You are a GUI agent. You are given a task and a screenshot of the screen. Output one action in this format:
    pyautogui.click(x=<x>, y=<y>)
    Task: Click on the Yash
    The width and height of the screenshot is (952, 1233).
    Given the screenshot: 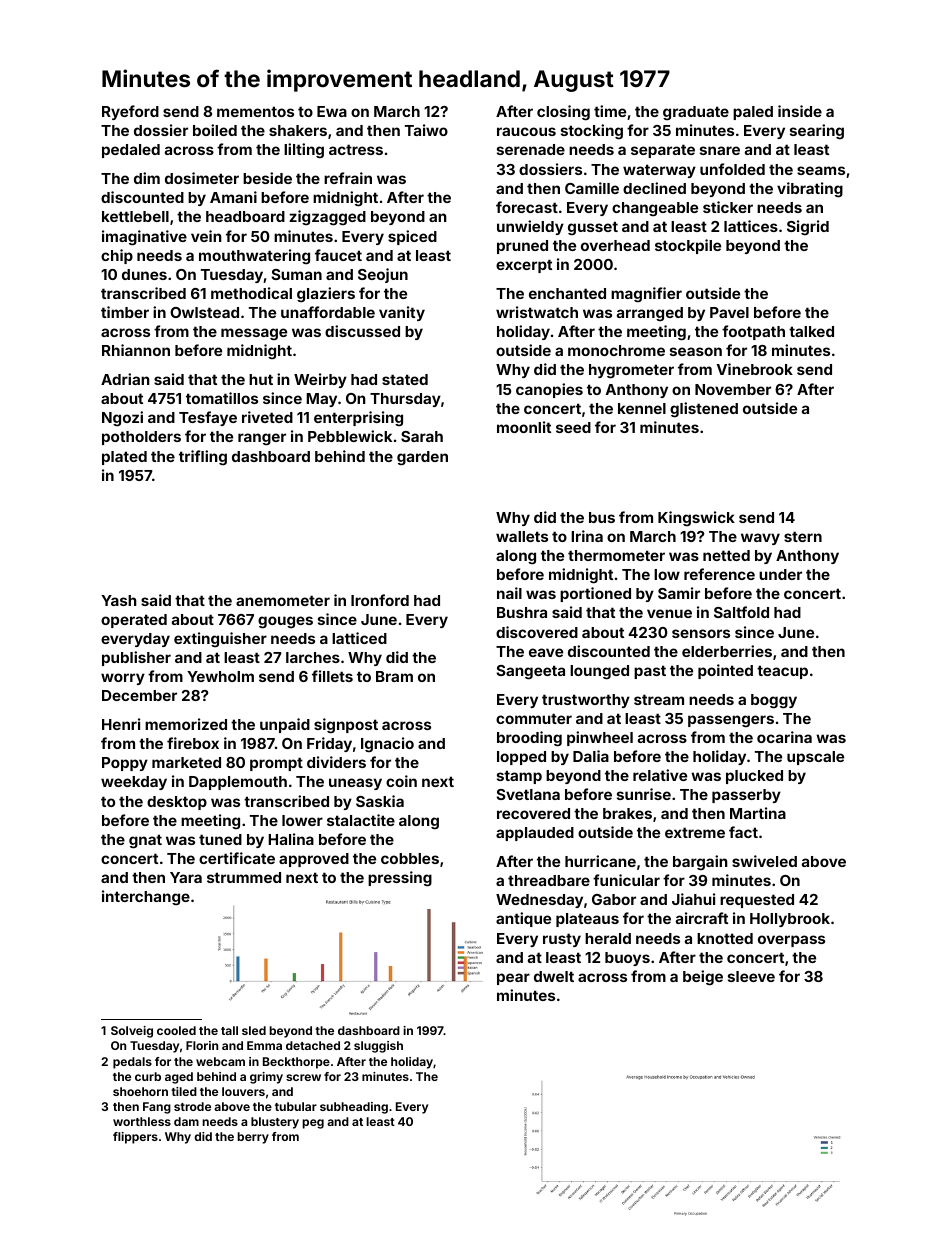 What is the action you would take?
    pyautogui.click(x=119, y=600)
